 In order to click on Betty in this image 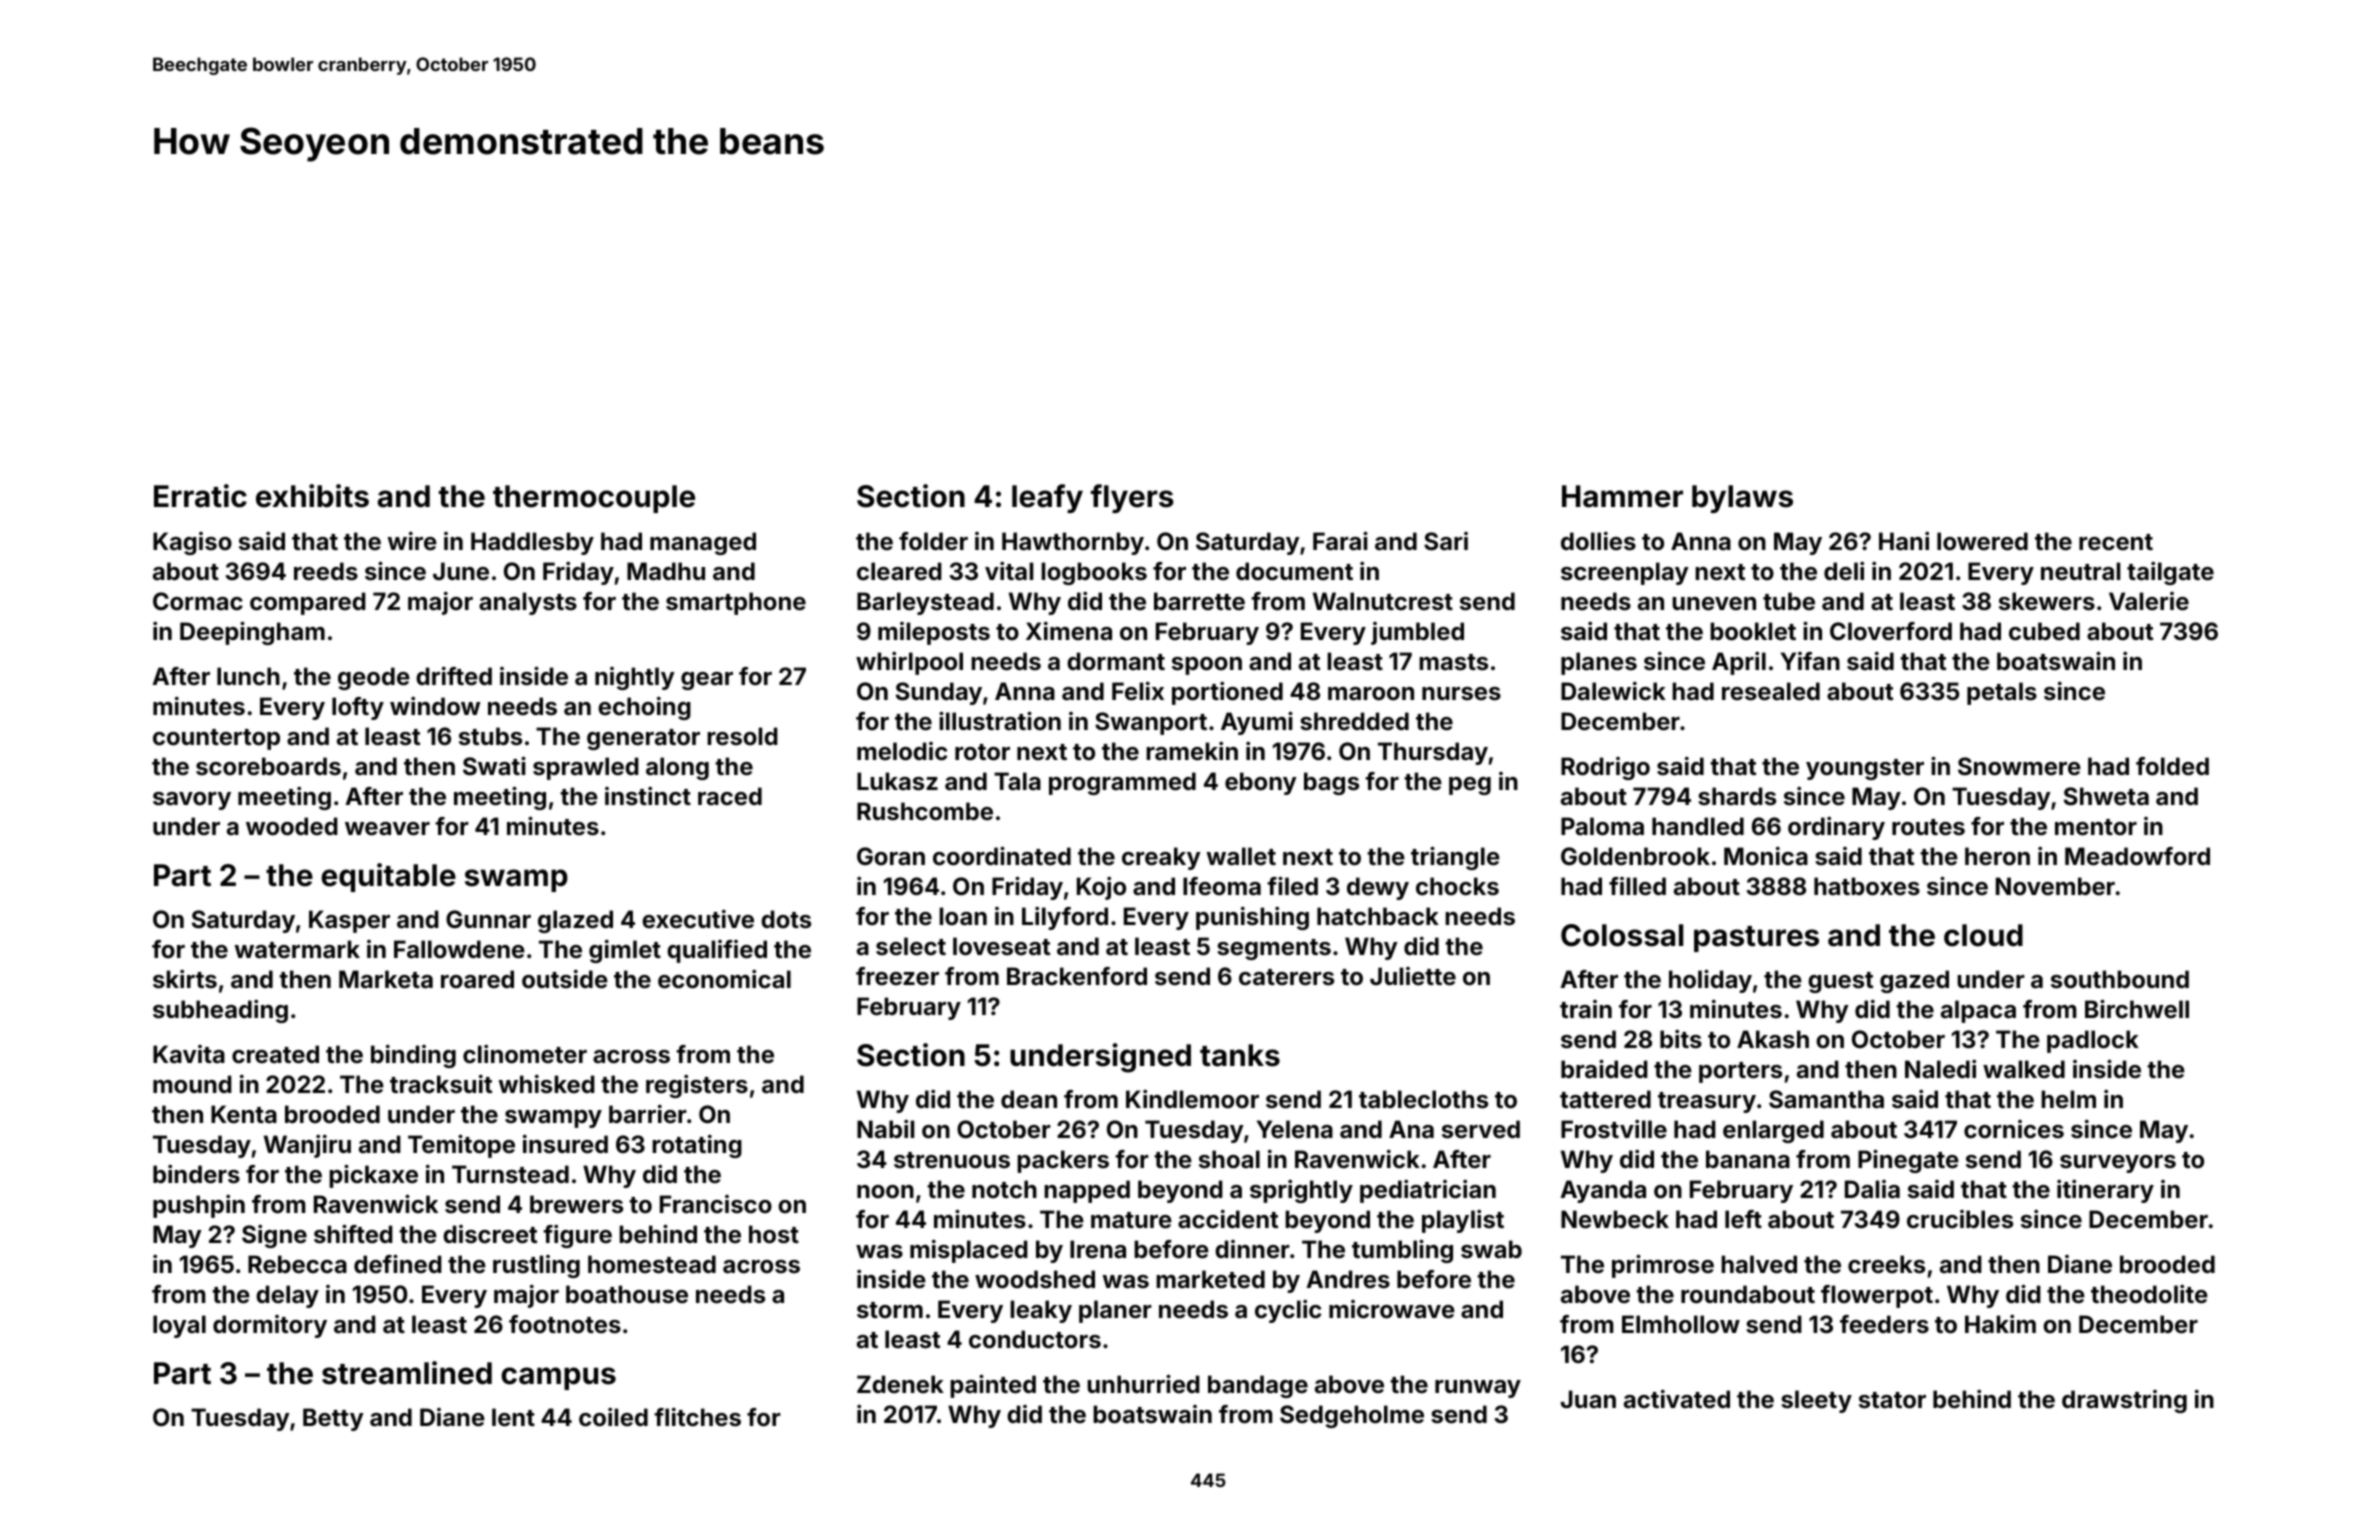, I will do `click(333, 1419)`.
